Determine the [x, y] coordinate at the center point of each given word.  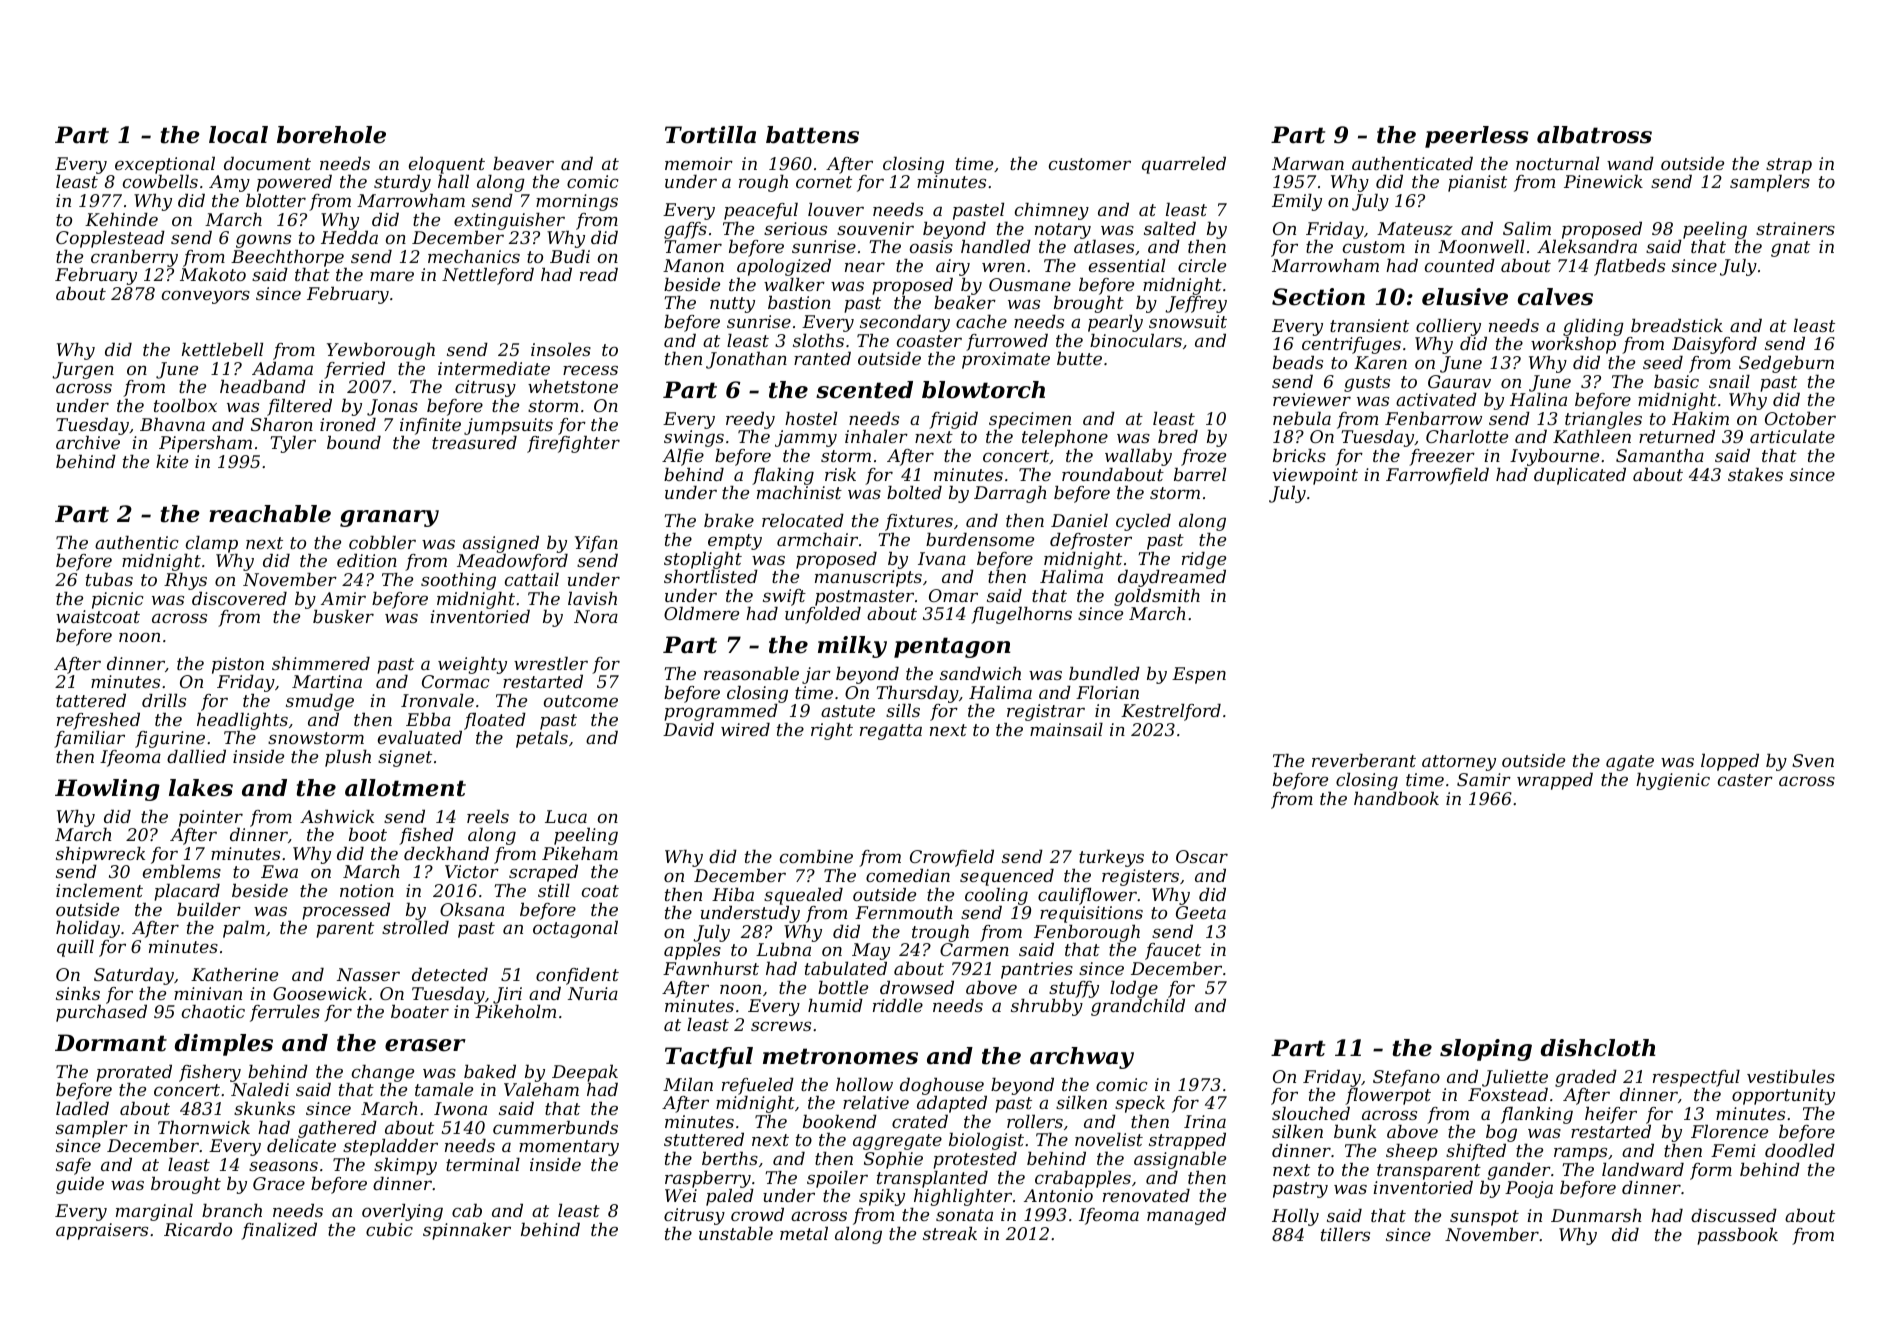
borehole [331, 135]
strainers [1795, 228]
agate [1630, 763]
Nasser [368, 974]
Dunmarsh [1596, 1215]
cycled [1143, 522]
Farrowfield [1437, 476]
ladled [82, 1108]
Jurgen [83, 370]
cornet [824, 182]
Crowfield [952, 858]
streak [950, 1233]
